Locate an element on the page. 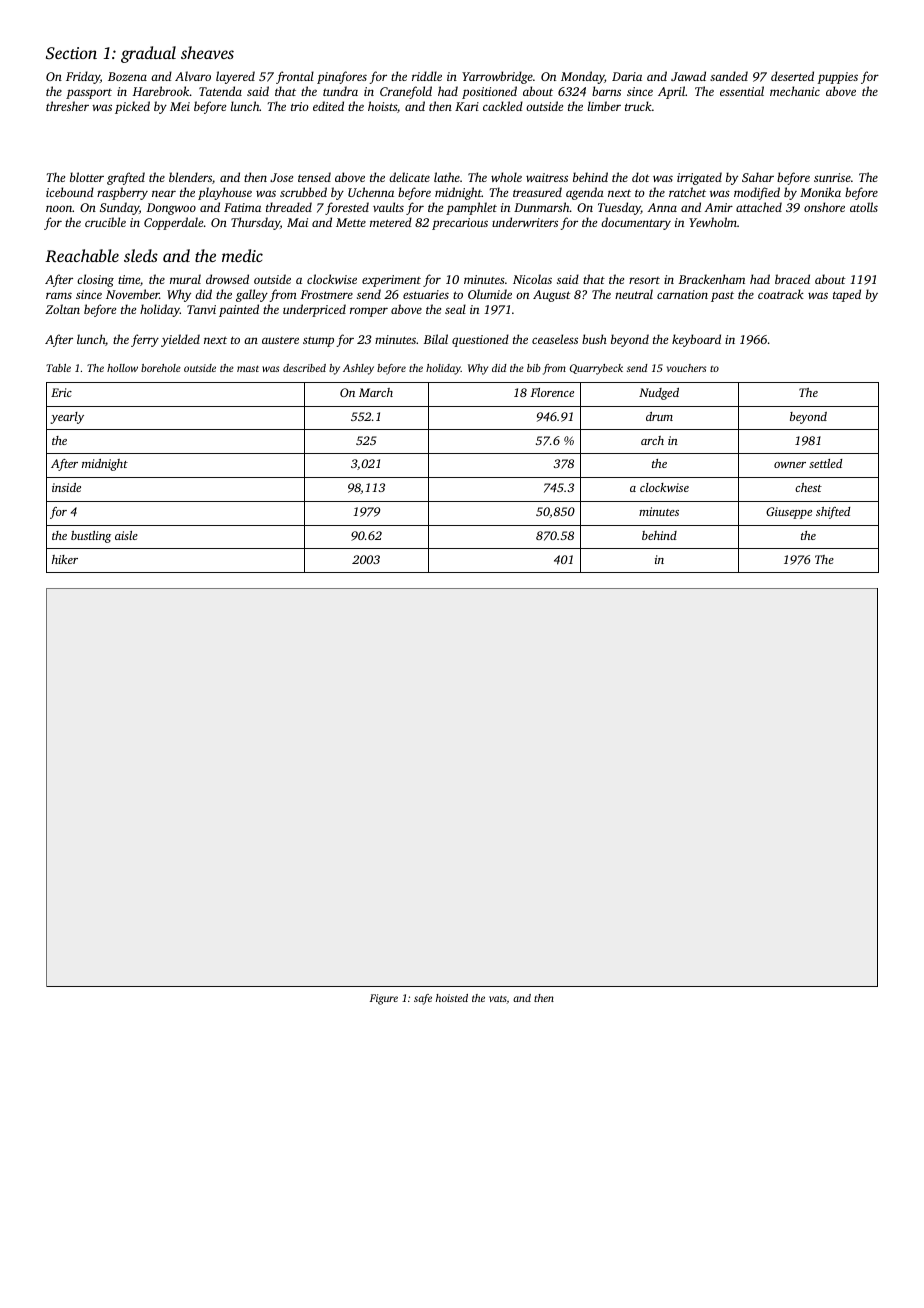 The width and height of the page is (924, 1308). settled is located at coordinates (825, 463).
